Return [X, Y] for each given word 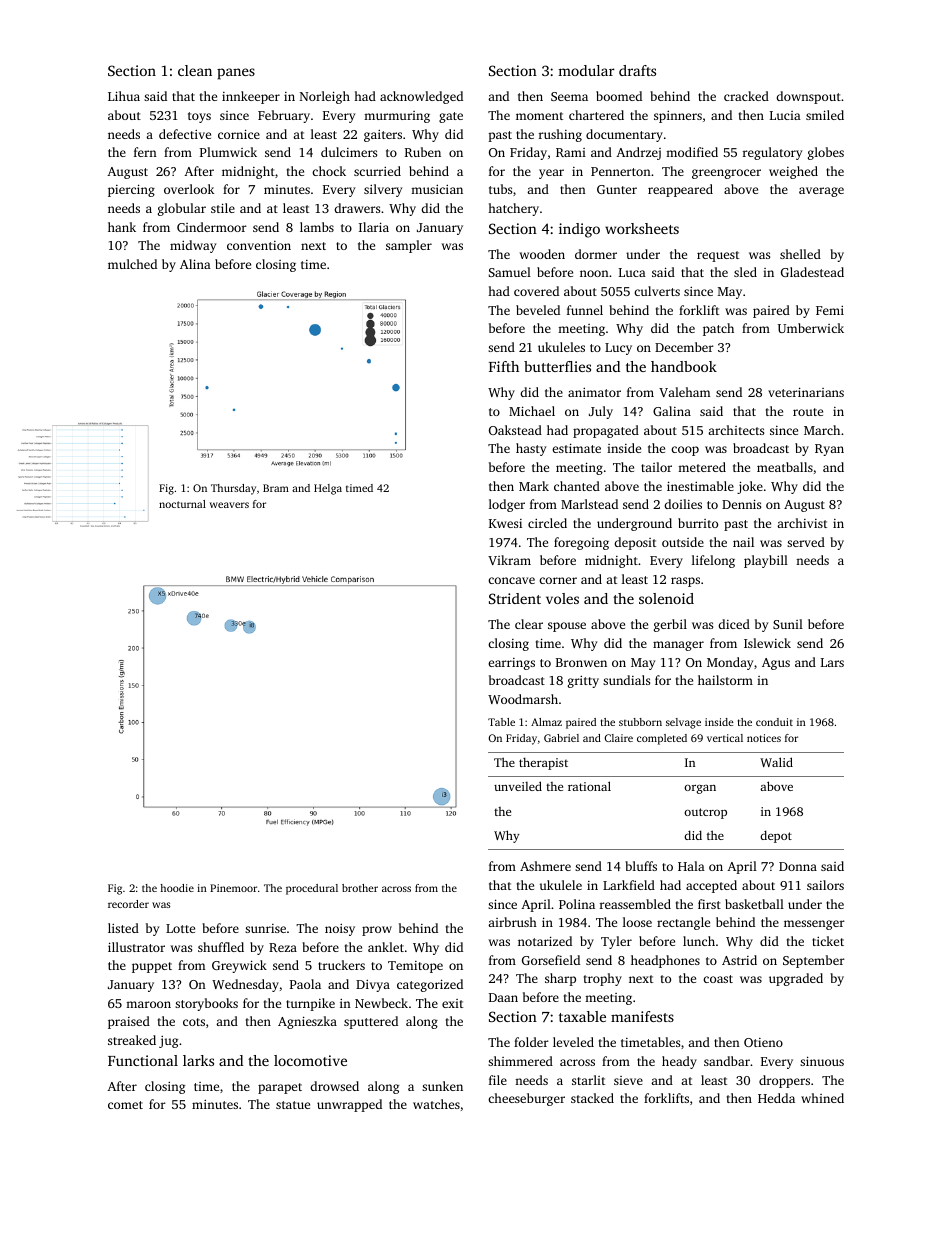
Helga [328, 489]
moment [539, 116]
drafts [637, 70]
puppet [152, 967]
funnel [585, 310]
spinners [678, 117]
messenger [814, 925]
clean [195, 70]
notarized [545, 941]
